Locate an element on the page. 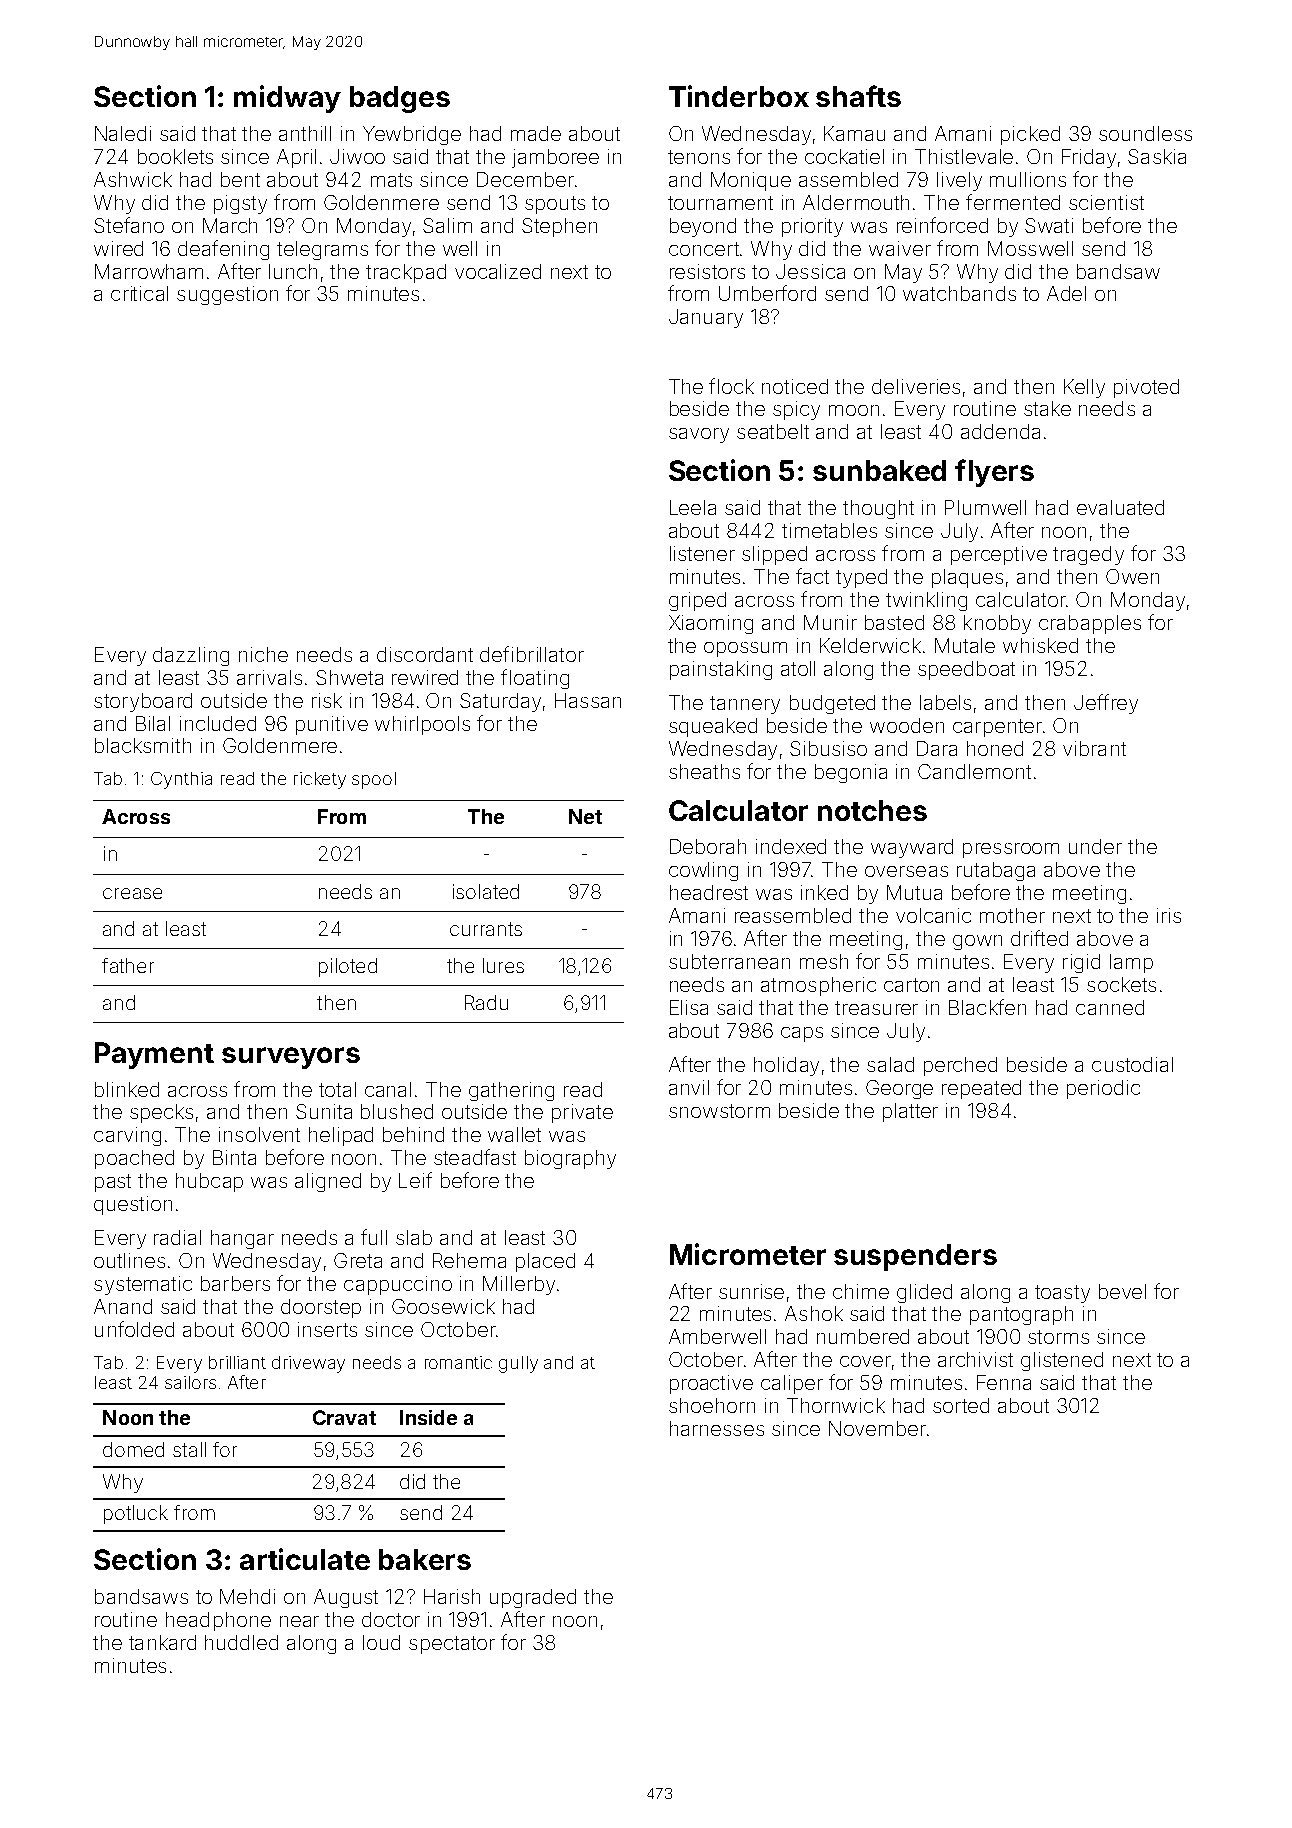 The image size is (1292, 1828). Stephen is located at coordinates (559, 227).
